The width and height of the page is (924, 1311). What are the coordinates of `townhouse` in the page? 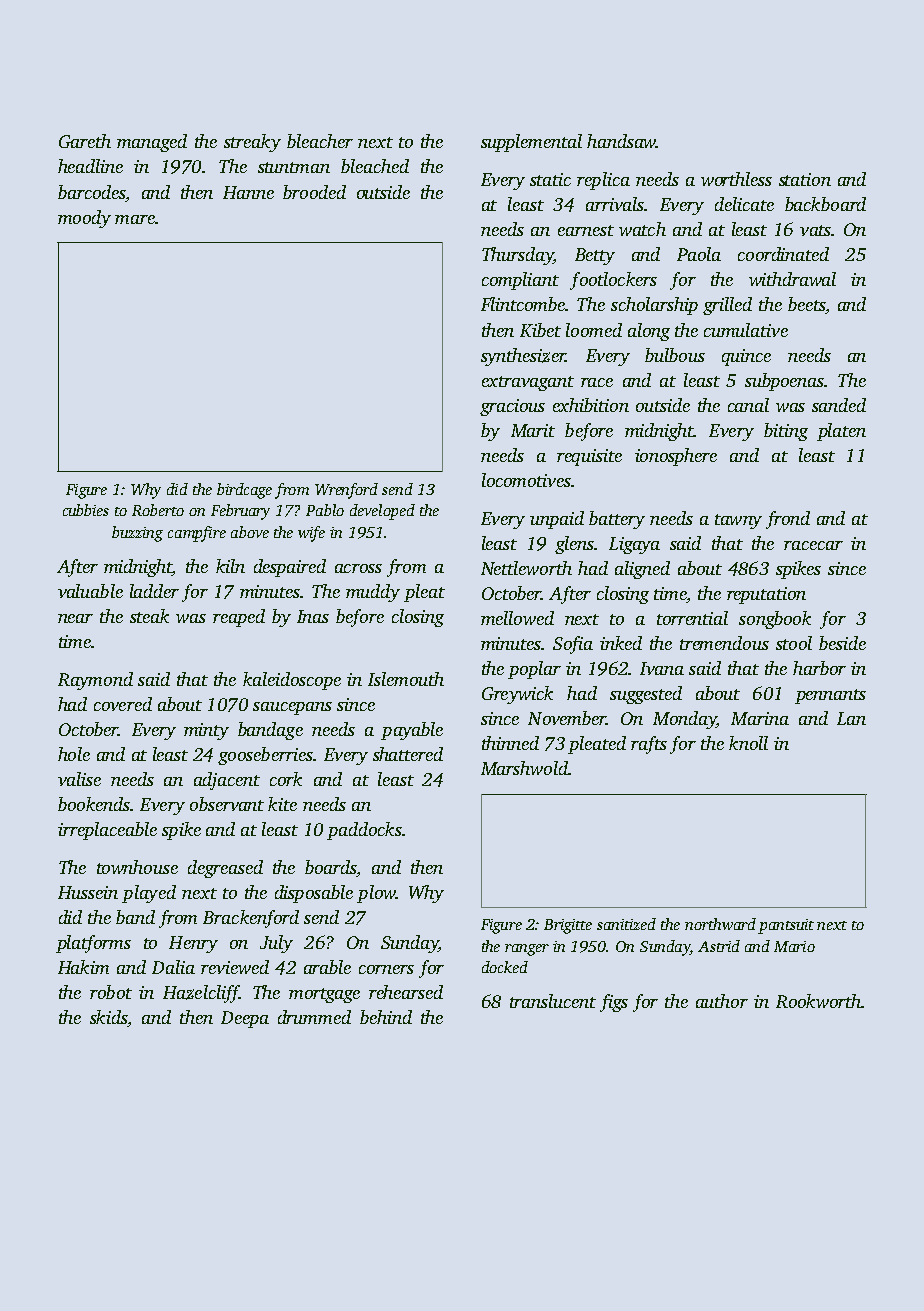 It's located at (137, 867).
